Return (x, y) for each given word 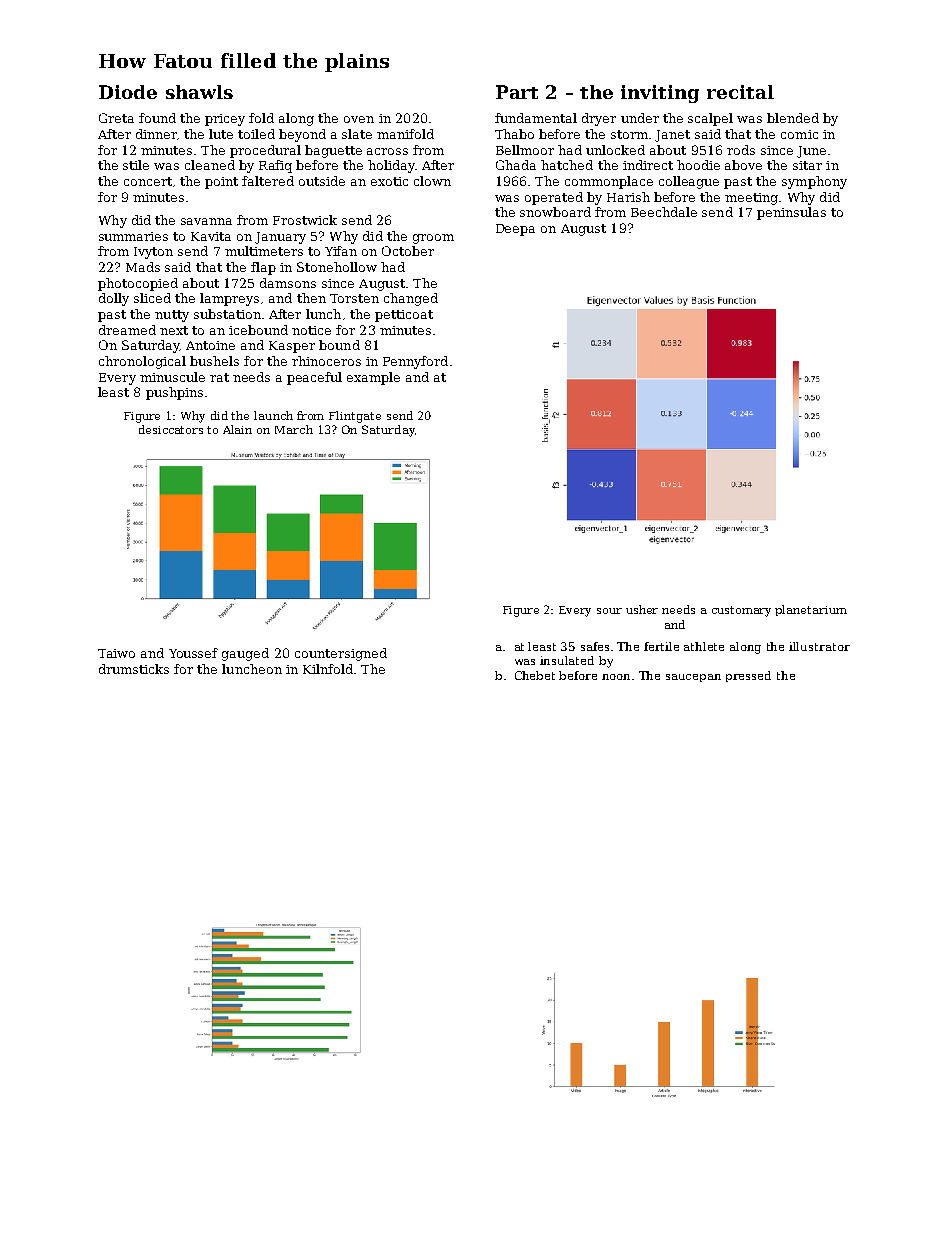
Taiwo (116, 653)
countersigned (341, 654)
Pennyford (415, 362)
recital (740, 92)
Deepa (515, 230)
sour (609, 611)
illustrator (819, 646)
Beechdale (664, 212)
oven (359, 119)
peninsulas (791, 213)
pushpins (174, 393)
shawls (199, 92)
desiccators (171, 429)
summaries (133, 236)
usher (642, 609)
